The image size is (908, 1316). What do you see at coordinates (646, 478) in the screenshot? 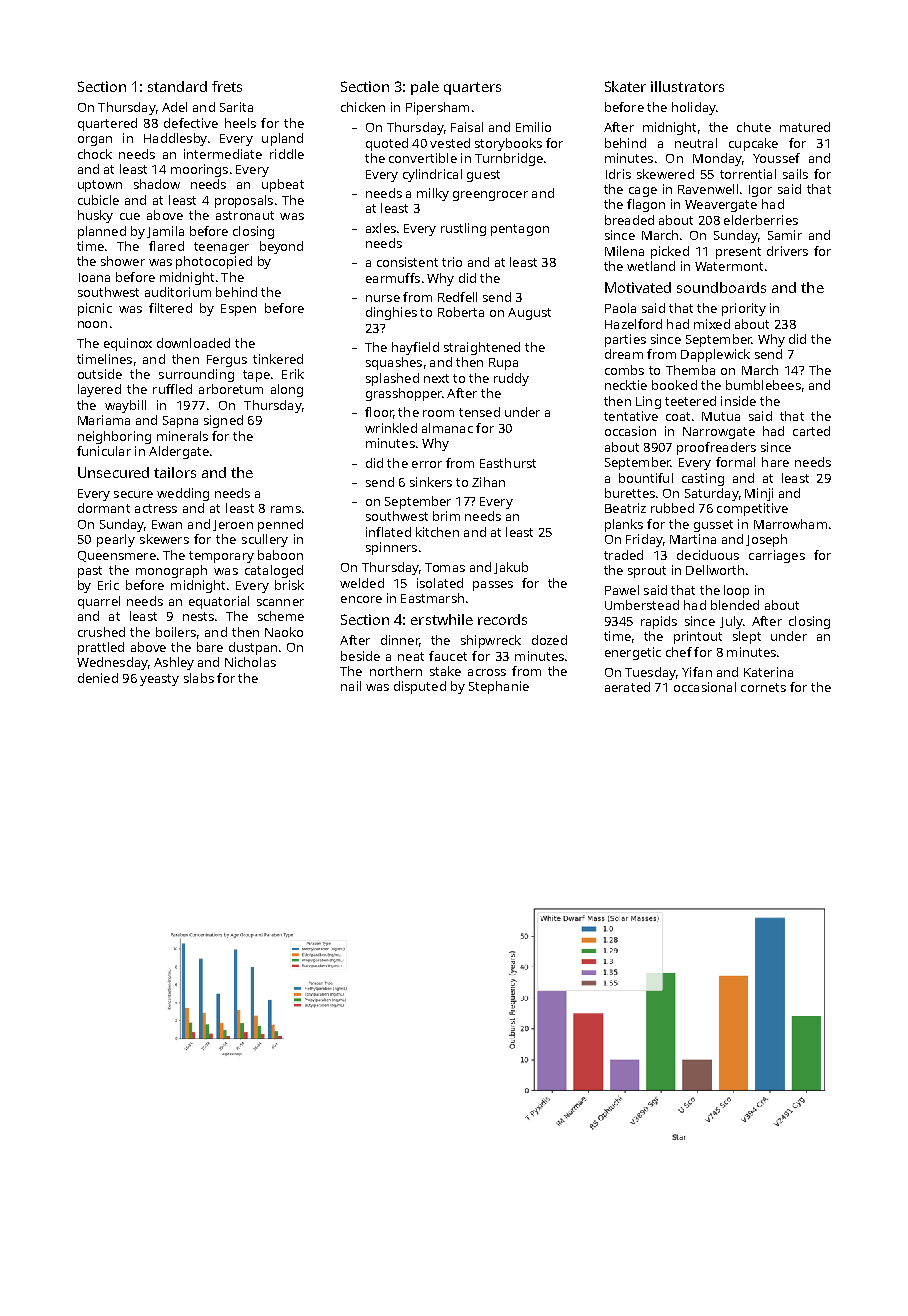
I see `bountiful` at bounding box center [646, 478].
